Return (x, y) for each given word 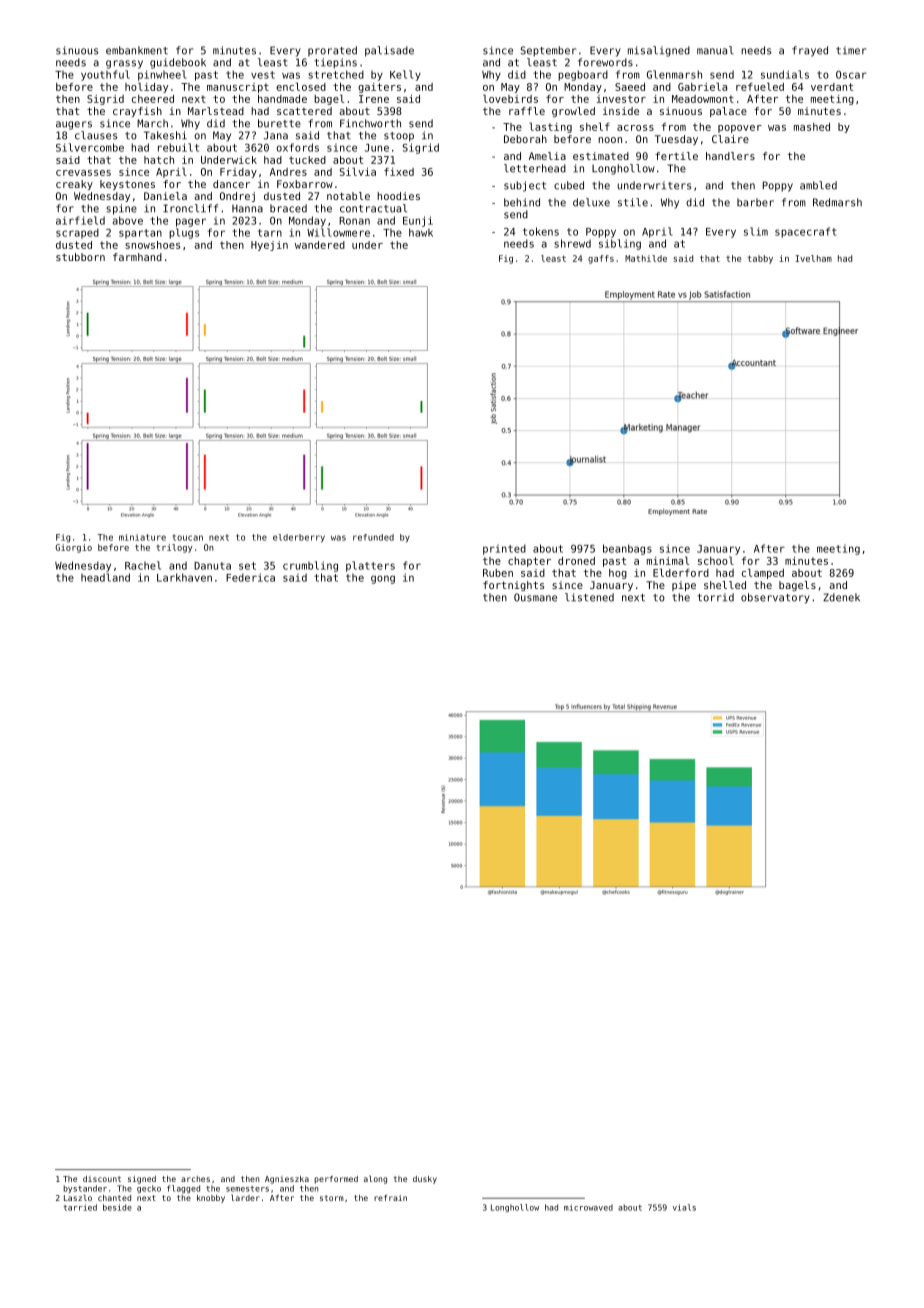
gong (383, 579)
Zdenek (841, 597)
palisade (389, 51)
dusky (425, 1180)
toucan (188, 537)
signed (142, 1180)
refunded (373, 537)
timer (851, 50)
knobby (211, 1199)
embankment (137, 50)
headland (105, 577)
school (716, 560)
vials (684, 1207)
